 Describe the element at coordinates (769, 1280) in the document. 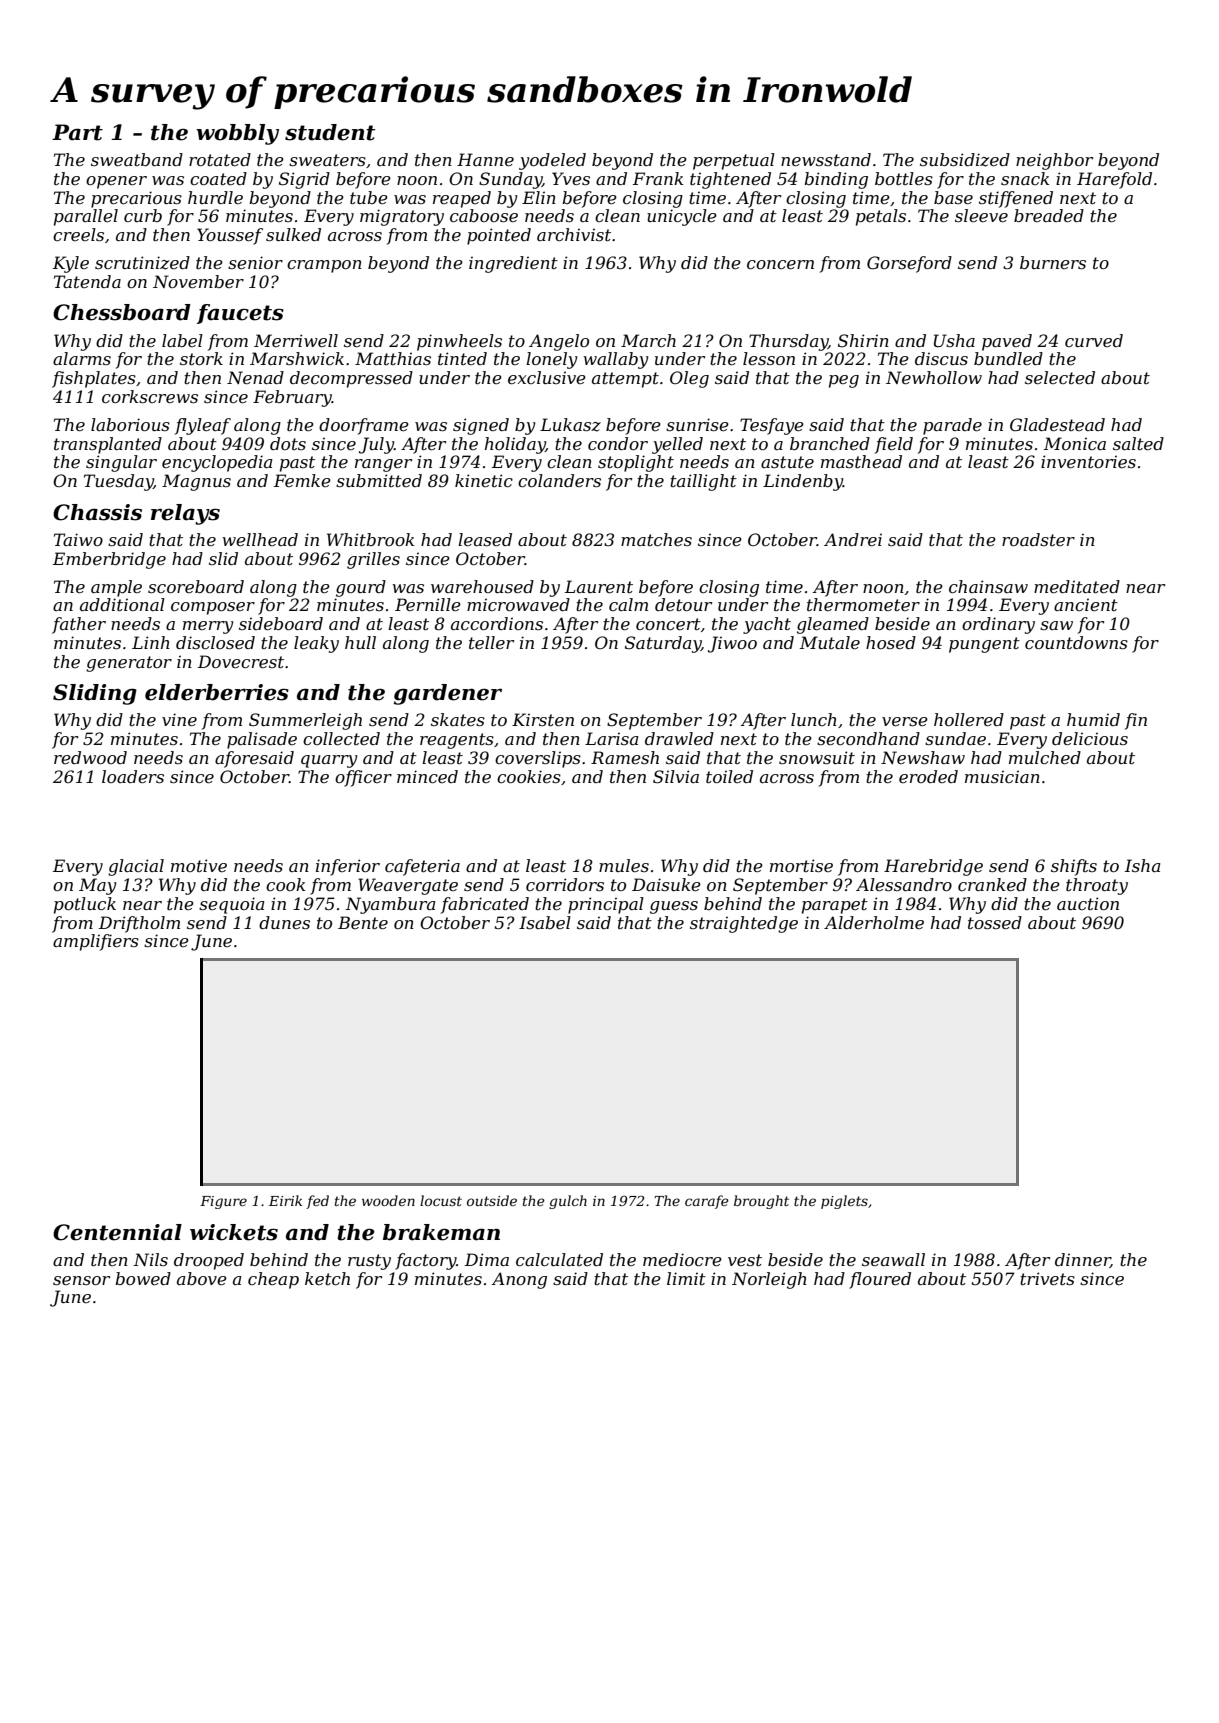

I see `Norleigh` at that location.
